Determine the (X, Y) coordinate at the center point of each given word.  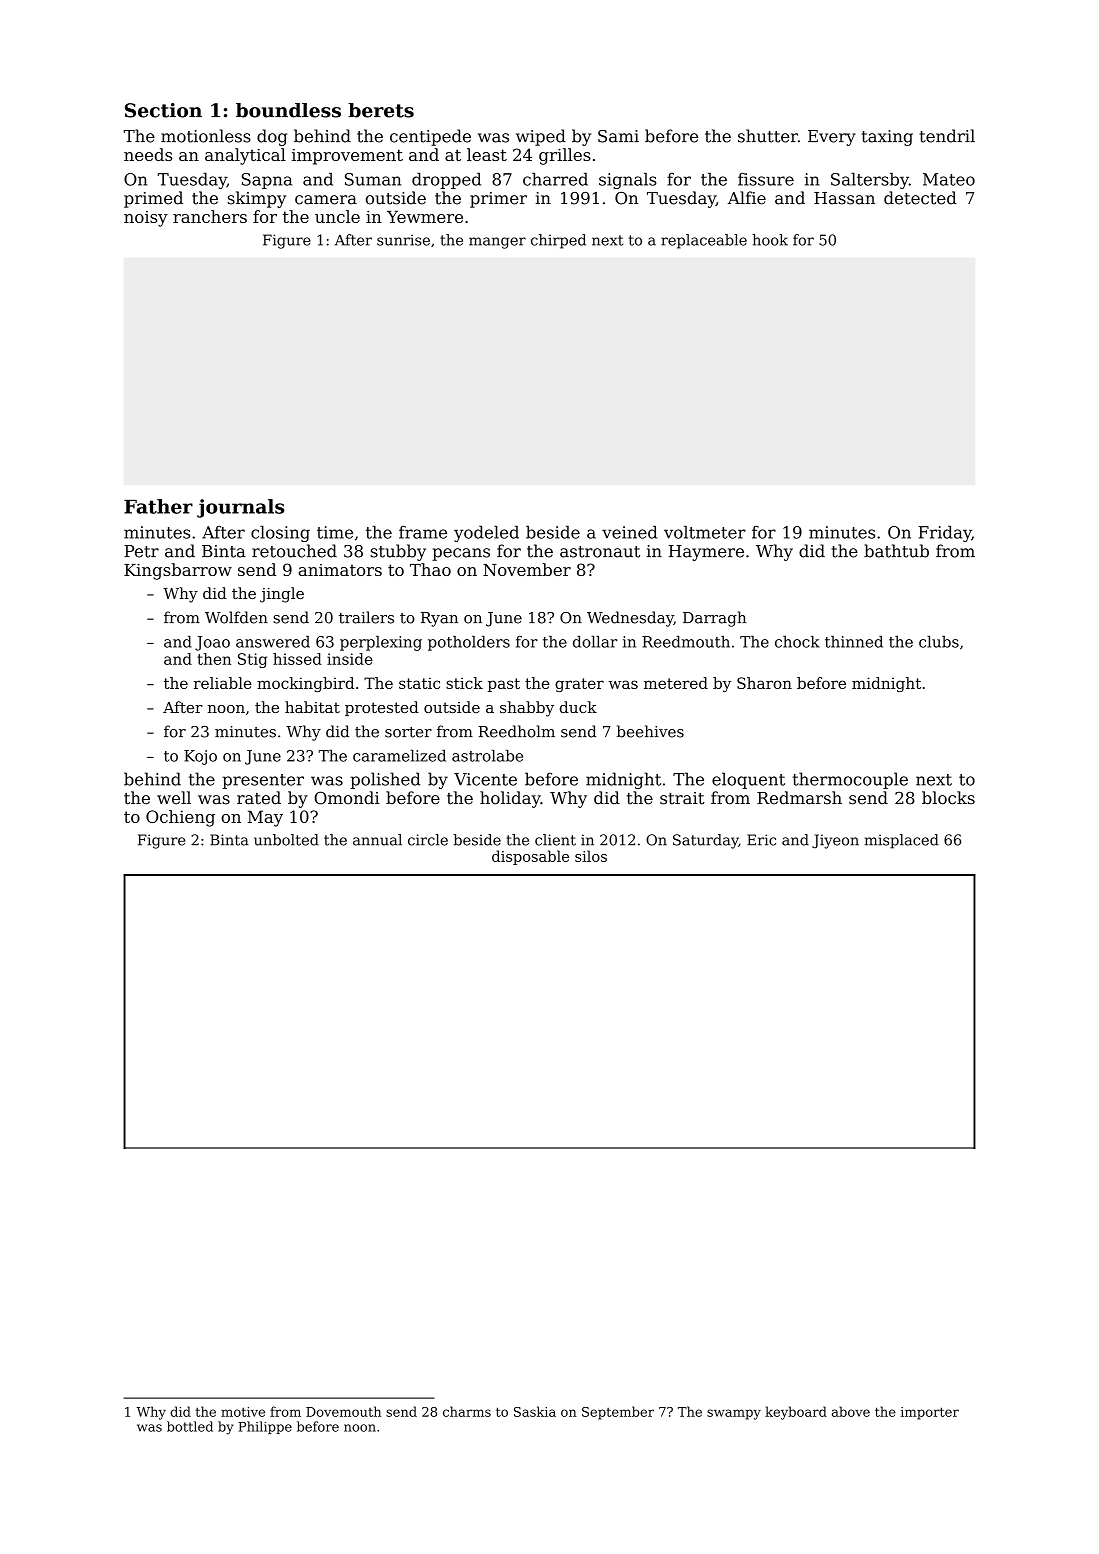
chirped (558, 241)
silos (591, 856)
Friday (944, 534)
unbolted (286, 840)
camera (326, 200)
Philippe (265, 1427)
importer (930, 1413)
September (618, 1413)
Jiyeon (835, 841)
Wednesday (630, 619)
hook (770, 240)
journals (240, 508)
